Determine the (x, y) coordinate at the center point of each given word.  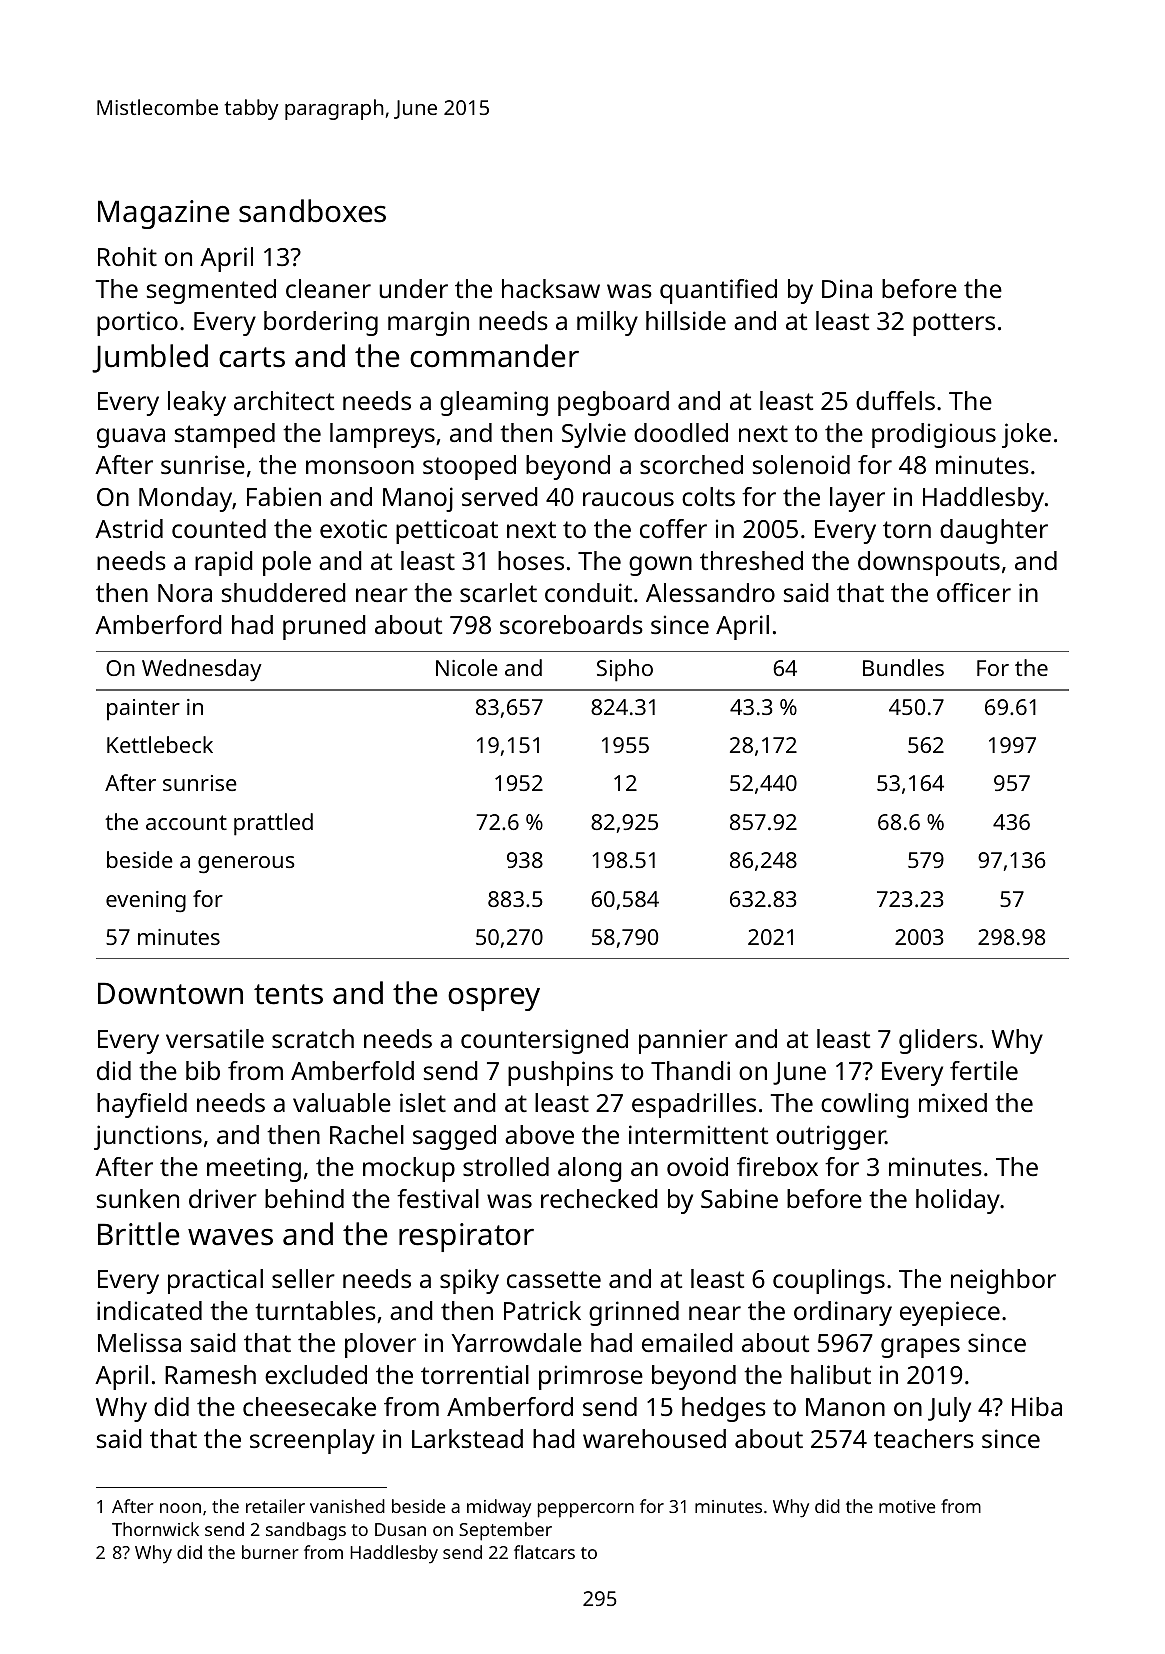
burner (270, 1552)
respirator (466, 1237)
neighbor (1003, 1281)
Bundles (903, 667)
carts (252, 357)
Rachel (367, 1134)
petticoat (447, 531)
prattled (273, 824)
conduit (588, 592)
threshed (751, 560)
